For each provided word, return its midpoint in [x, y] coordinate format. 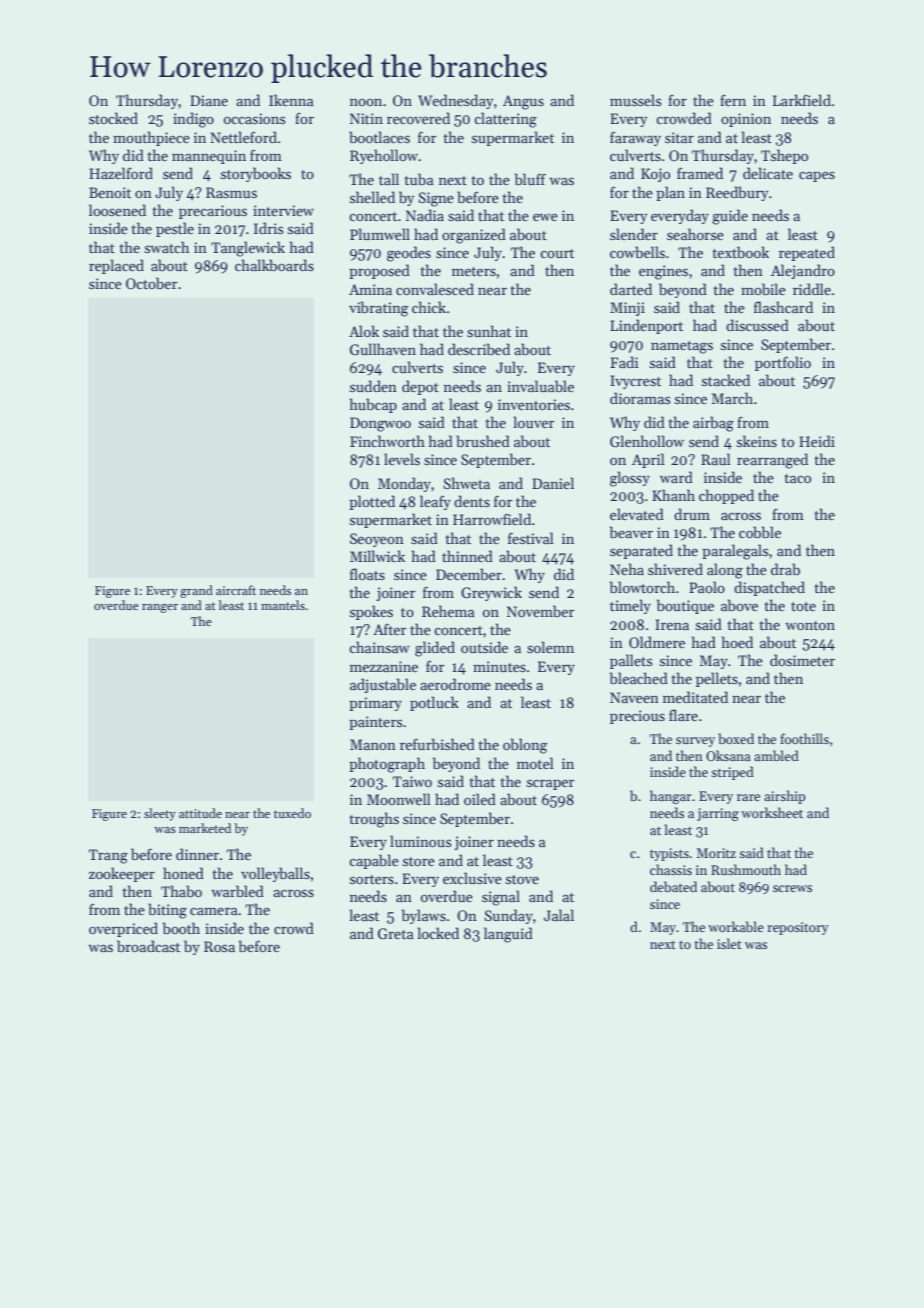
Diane [209, 100]
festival [531, 538]
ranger [160, 608]
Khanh [673, 495]
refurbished [437, 744]
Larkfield [802, 100]
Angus [523, 102]
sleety [160, 814]
